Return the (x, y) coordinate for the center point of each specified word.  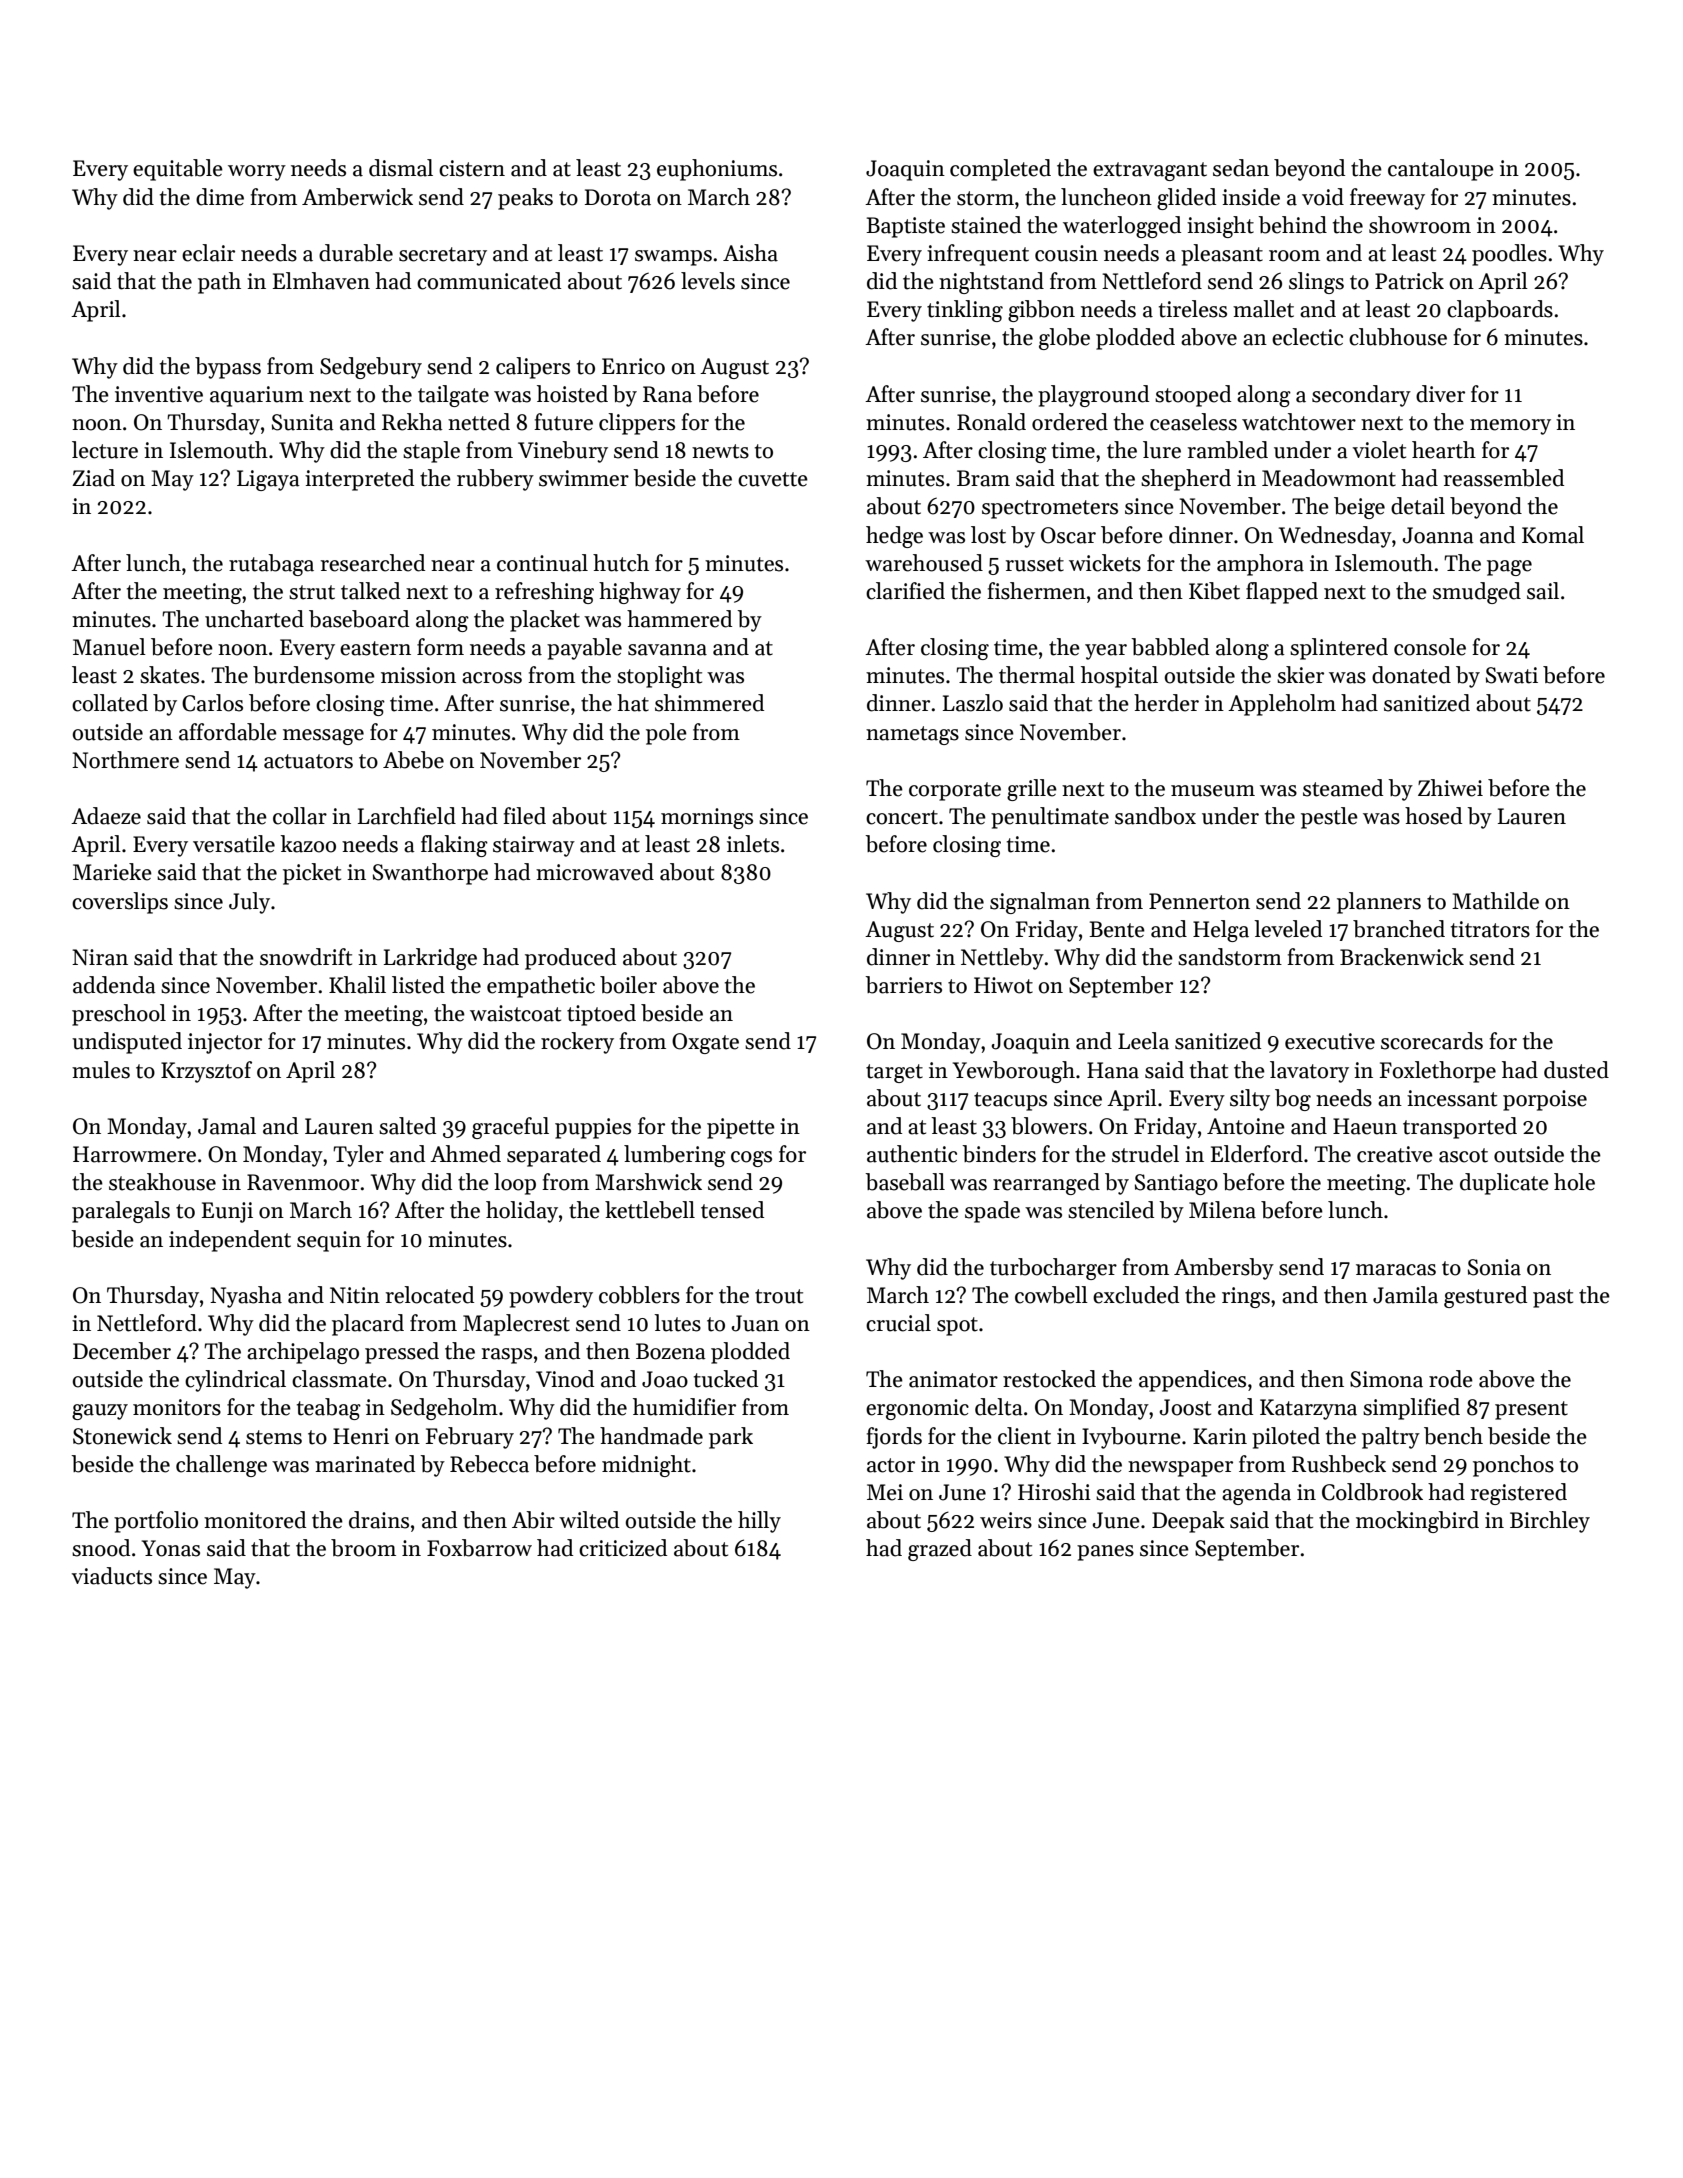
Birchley (1550, 1522)
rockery (577, 1043)
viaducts (112, 1576)
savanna (667, 650)
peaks (525, 199)
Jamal (227, 1126)
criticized (623, 1548)
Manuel (109, 647)
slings (1316, 283)
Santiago (1176, 1184)
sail (1543, 591)
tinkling (965, 311)
